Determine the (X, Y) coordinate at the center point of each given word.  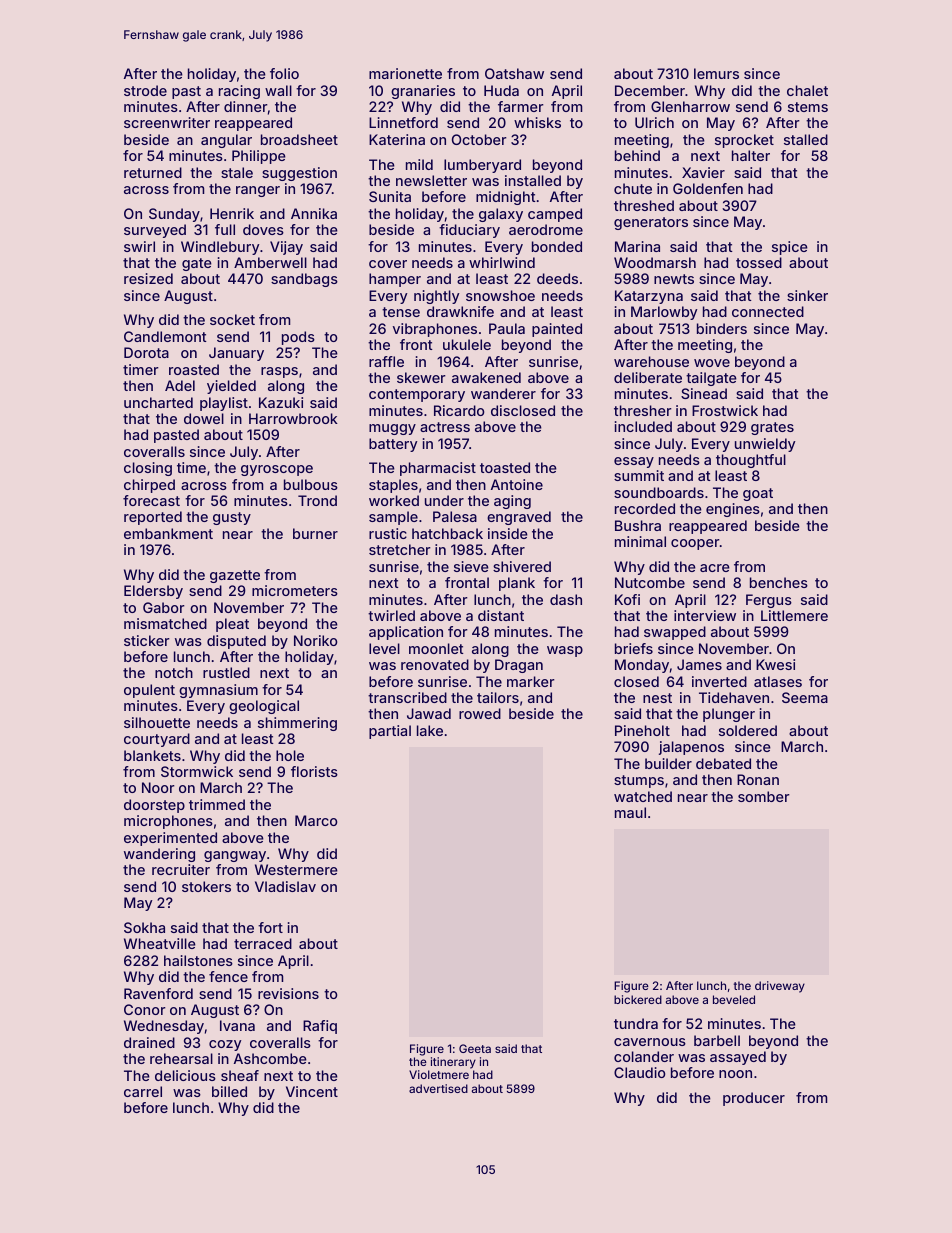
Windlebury (220, 248)
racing (239, 92)
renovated (435, 664)
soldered (748, 730)
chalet (807, 90)
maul (630, 812)
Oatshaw (514, 73)
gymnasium (218, 691)
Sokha (144, 927)
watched (643, 796)
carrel (143, 1091)
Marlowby (664, 313)
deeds (557, 278)
